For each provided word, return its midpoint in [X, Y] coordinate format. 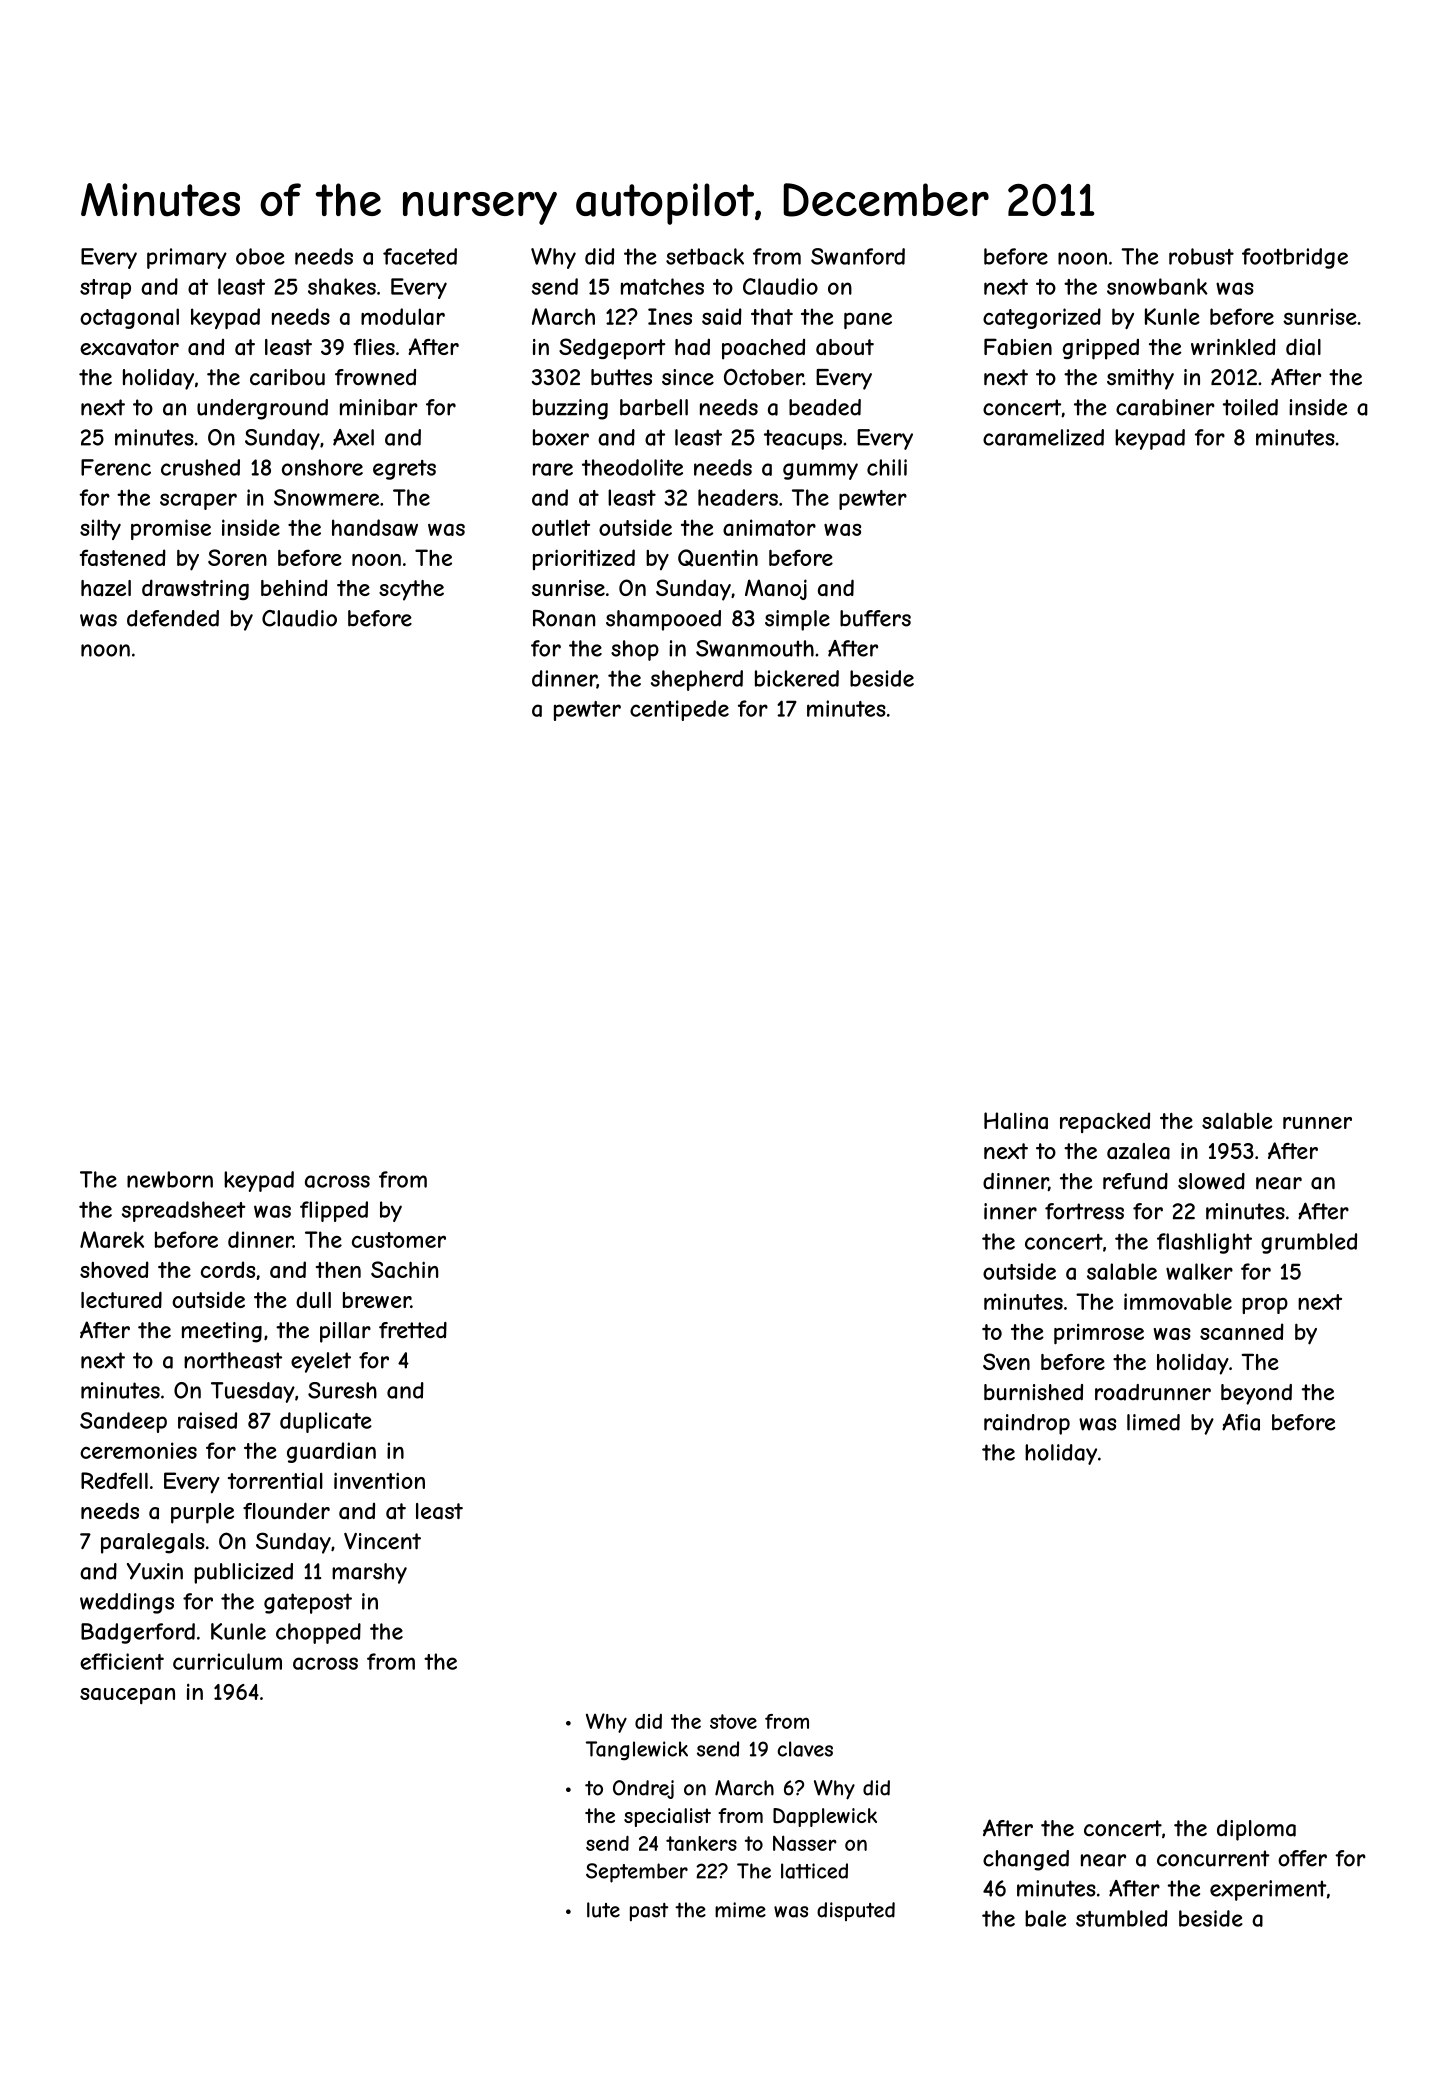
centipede [679, 710]
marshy [369, 1573]
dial [1303, 347]
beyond [1256, 1394]
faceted [420, 256]
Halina [1016, 1120]
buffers [875, 618]
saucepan [127, 1696]
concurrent [1213, 1858]
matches [662, 286]
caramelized [1043, 437]
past [649, 1912]
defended [173, 618]
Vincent [382, 1541]
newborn [170, 1179]
